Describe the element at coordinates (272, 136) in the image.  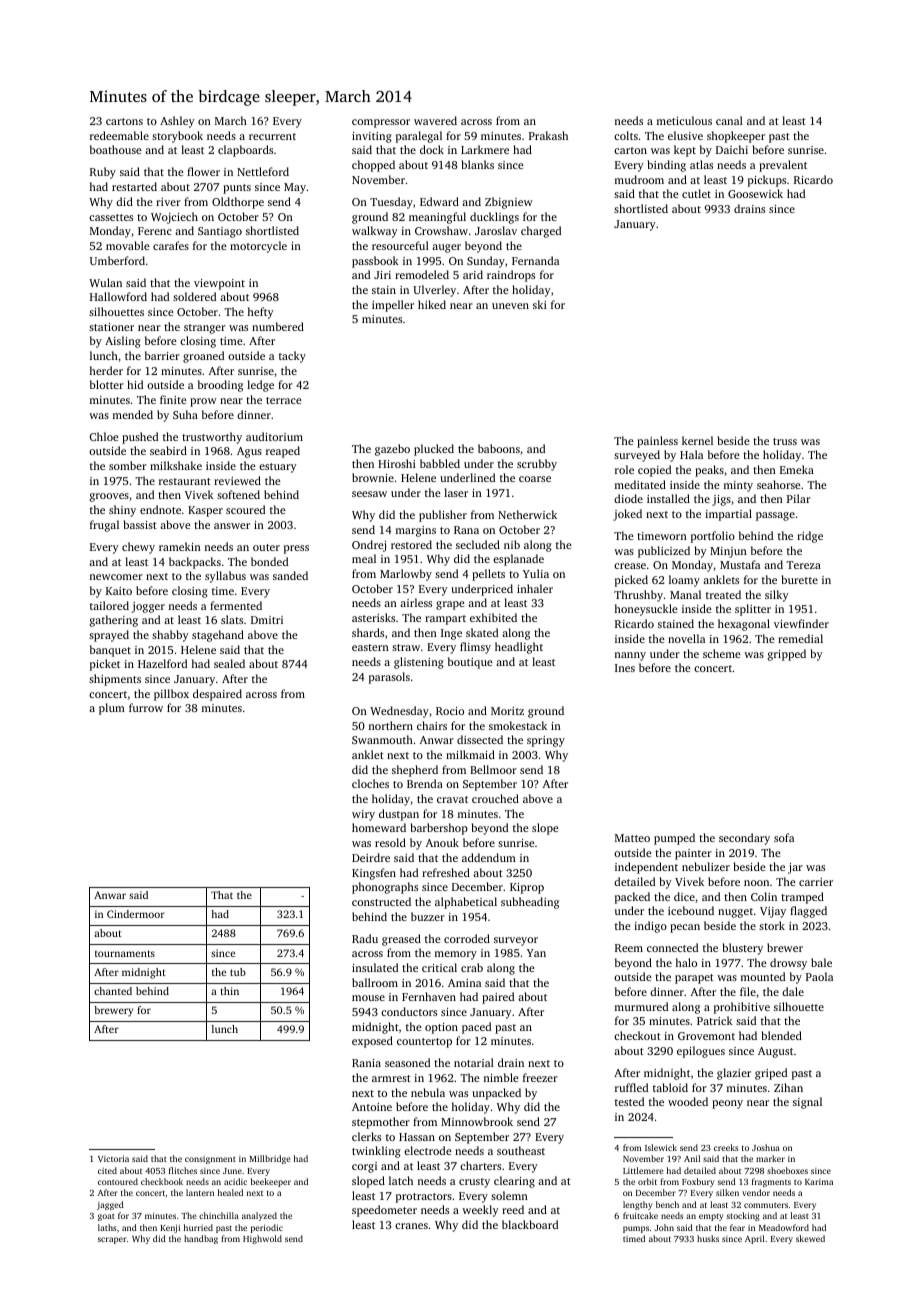
I see `recurrent` at that location.
